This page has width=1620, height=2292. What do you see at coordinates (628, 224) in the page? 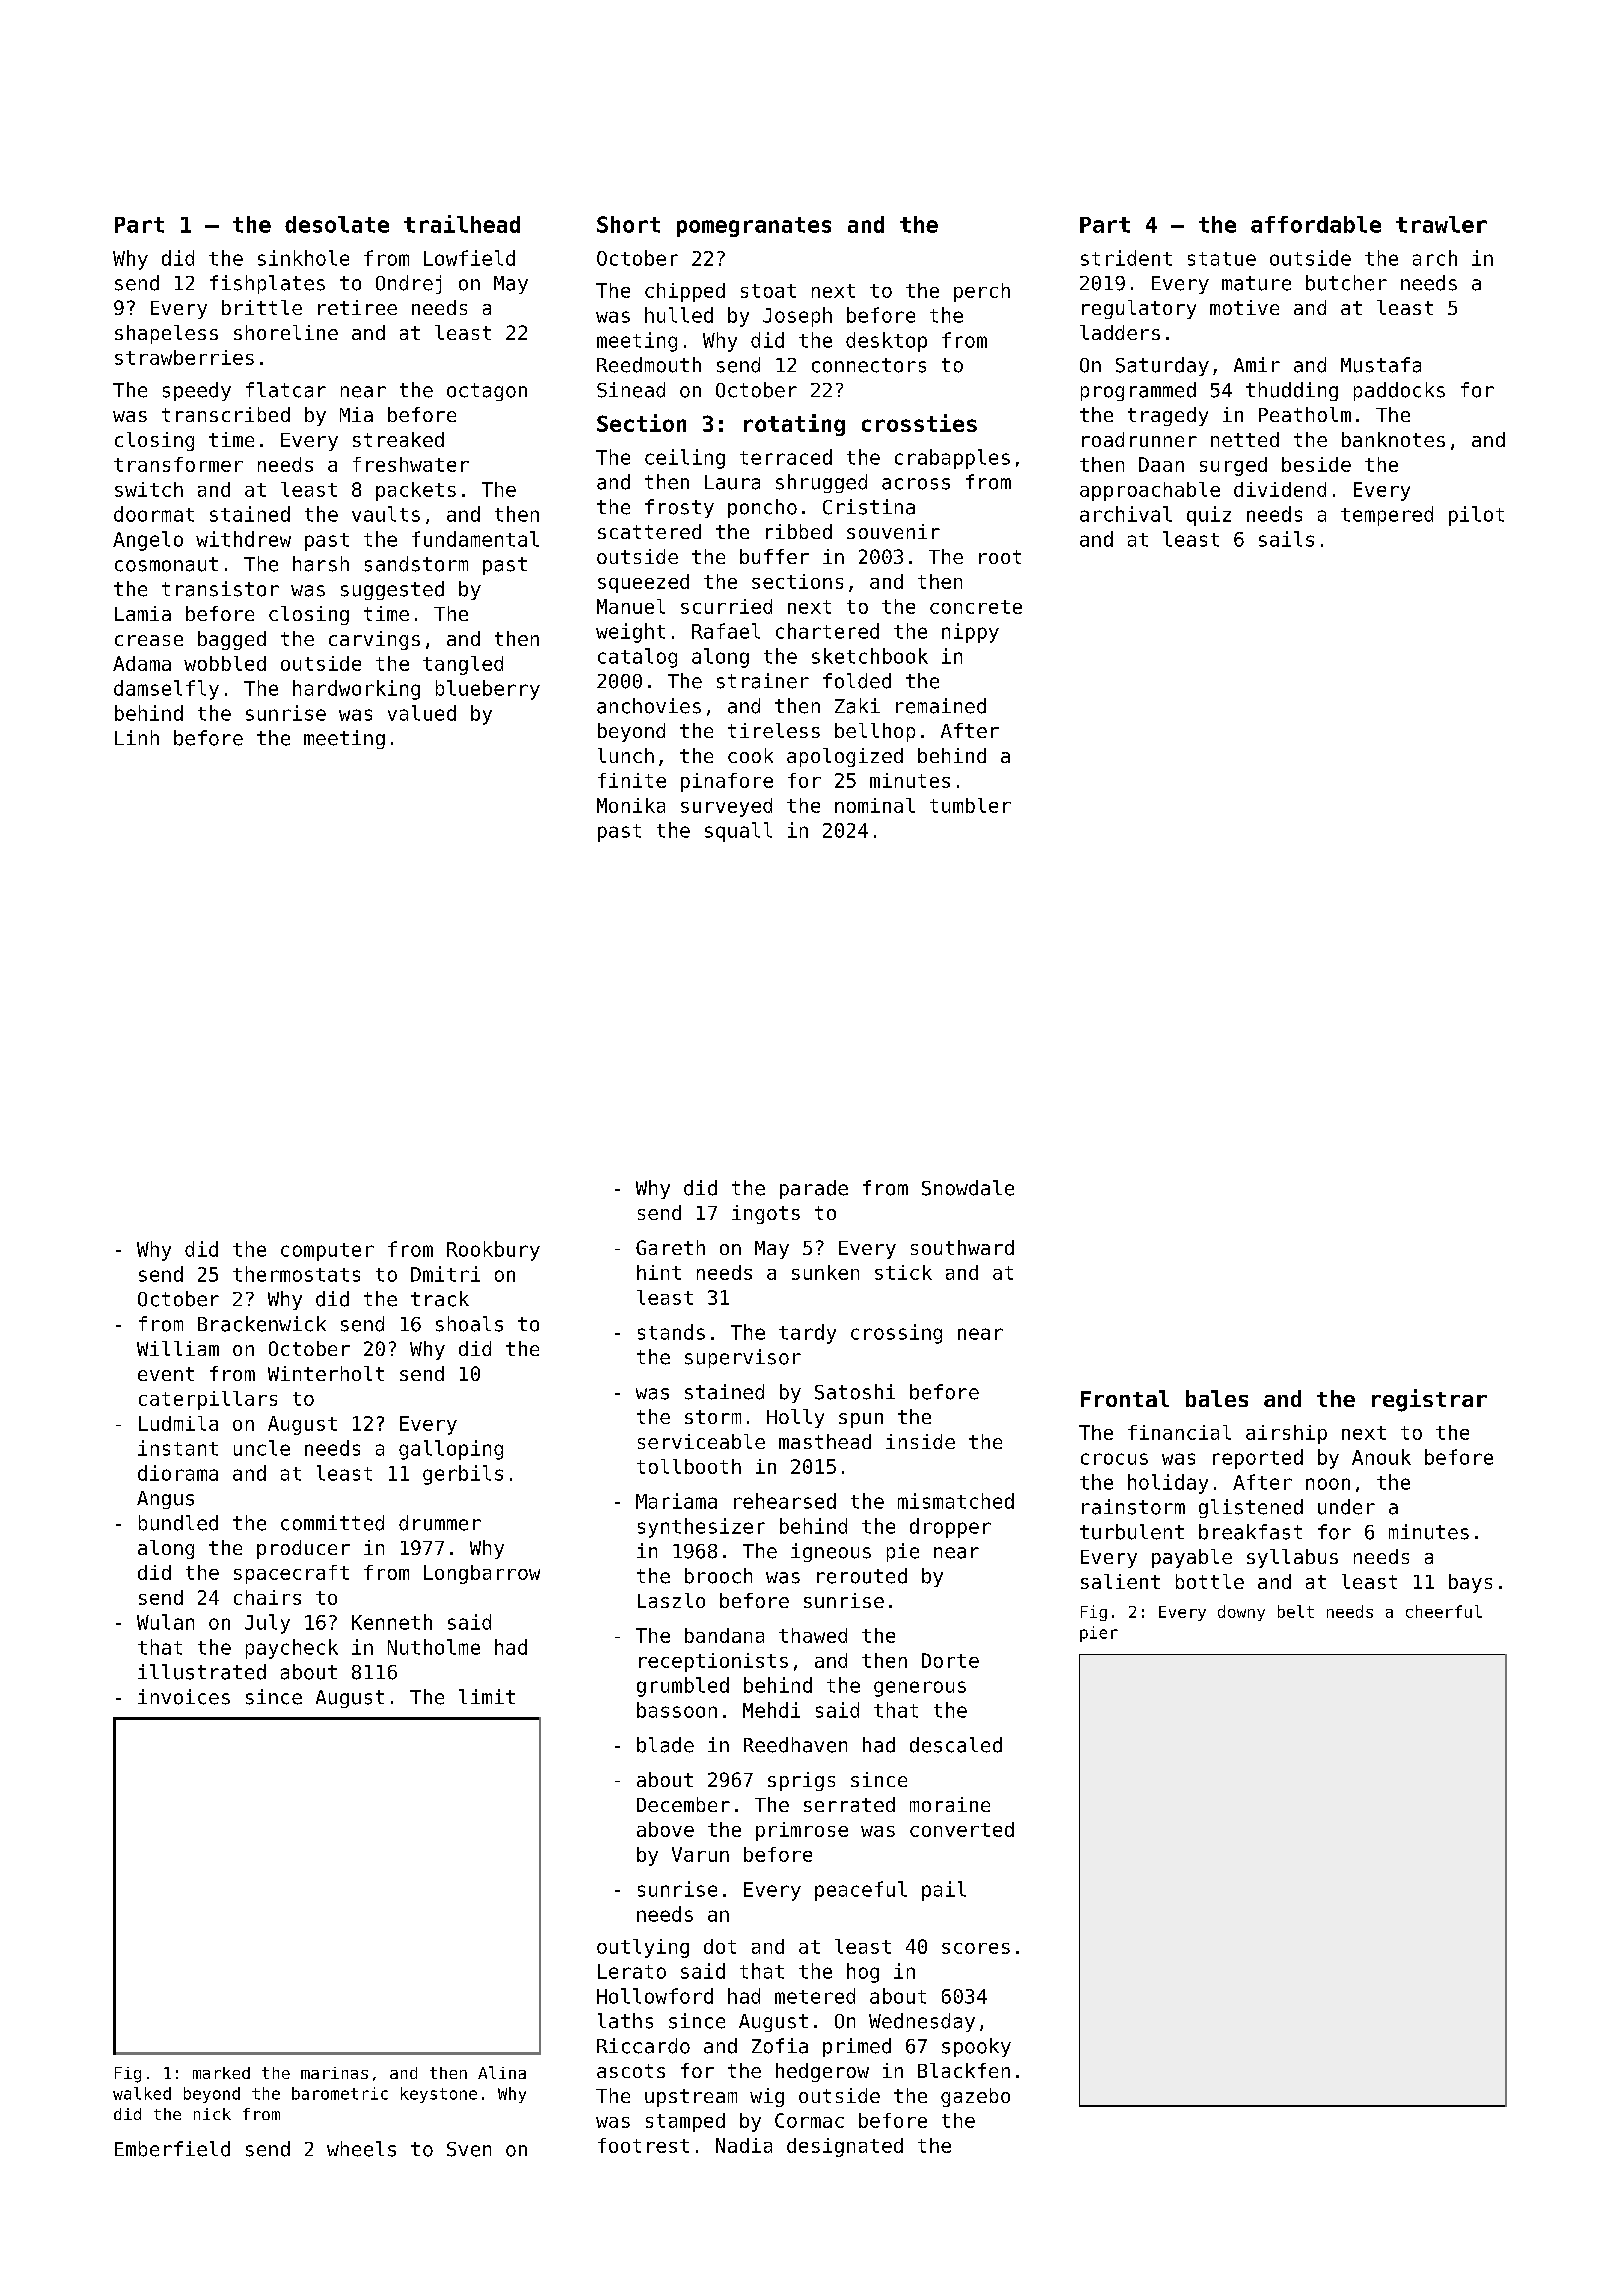
I see `Short` at bounding box center [628, 224].
